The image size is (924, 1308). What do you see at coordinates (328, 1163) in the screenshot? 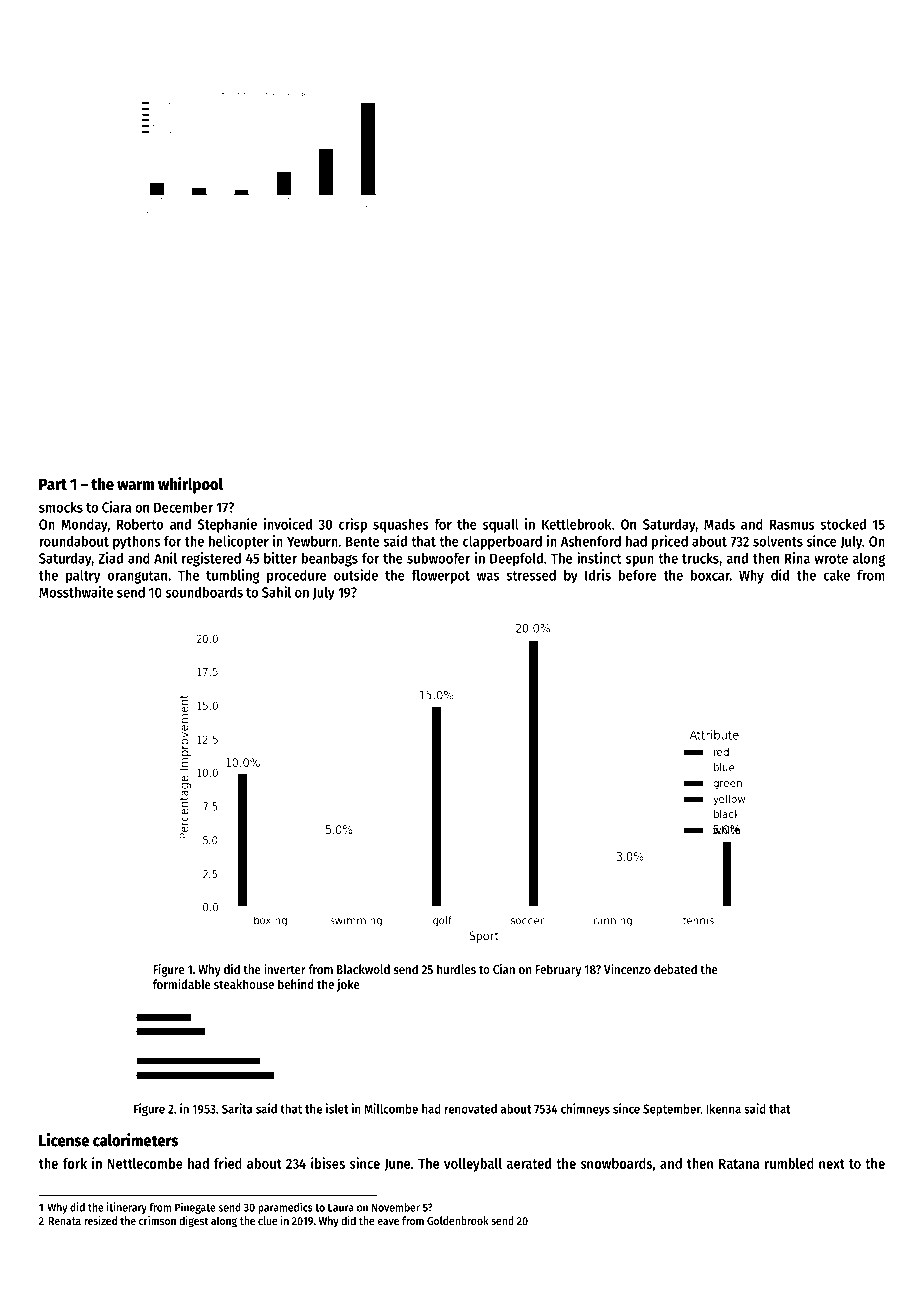
I see `ibises` at bounding box center [328, 1163].
